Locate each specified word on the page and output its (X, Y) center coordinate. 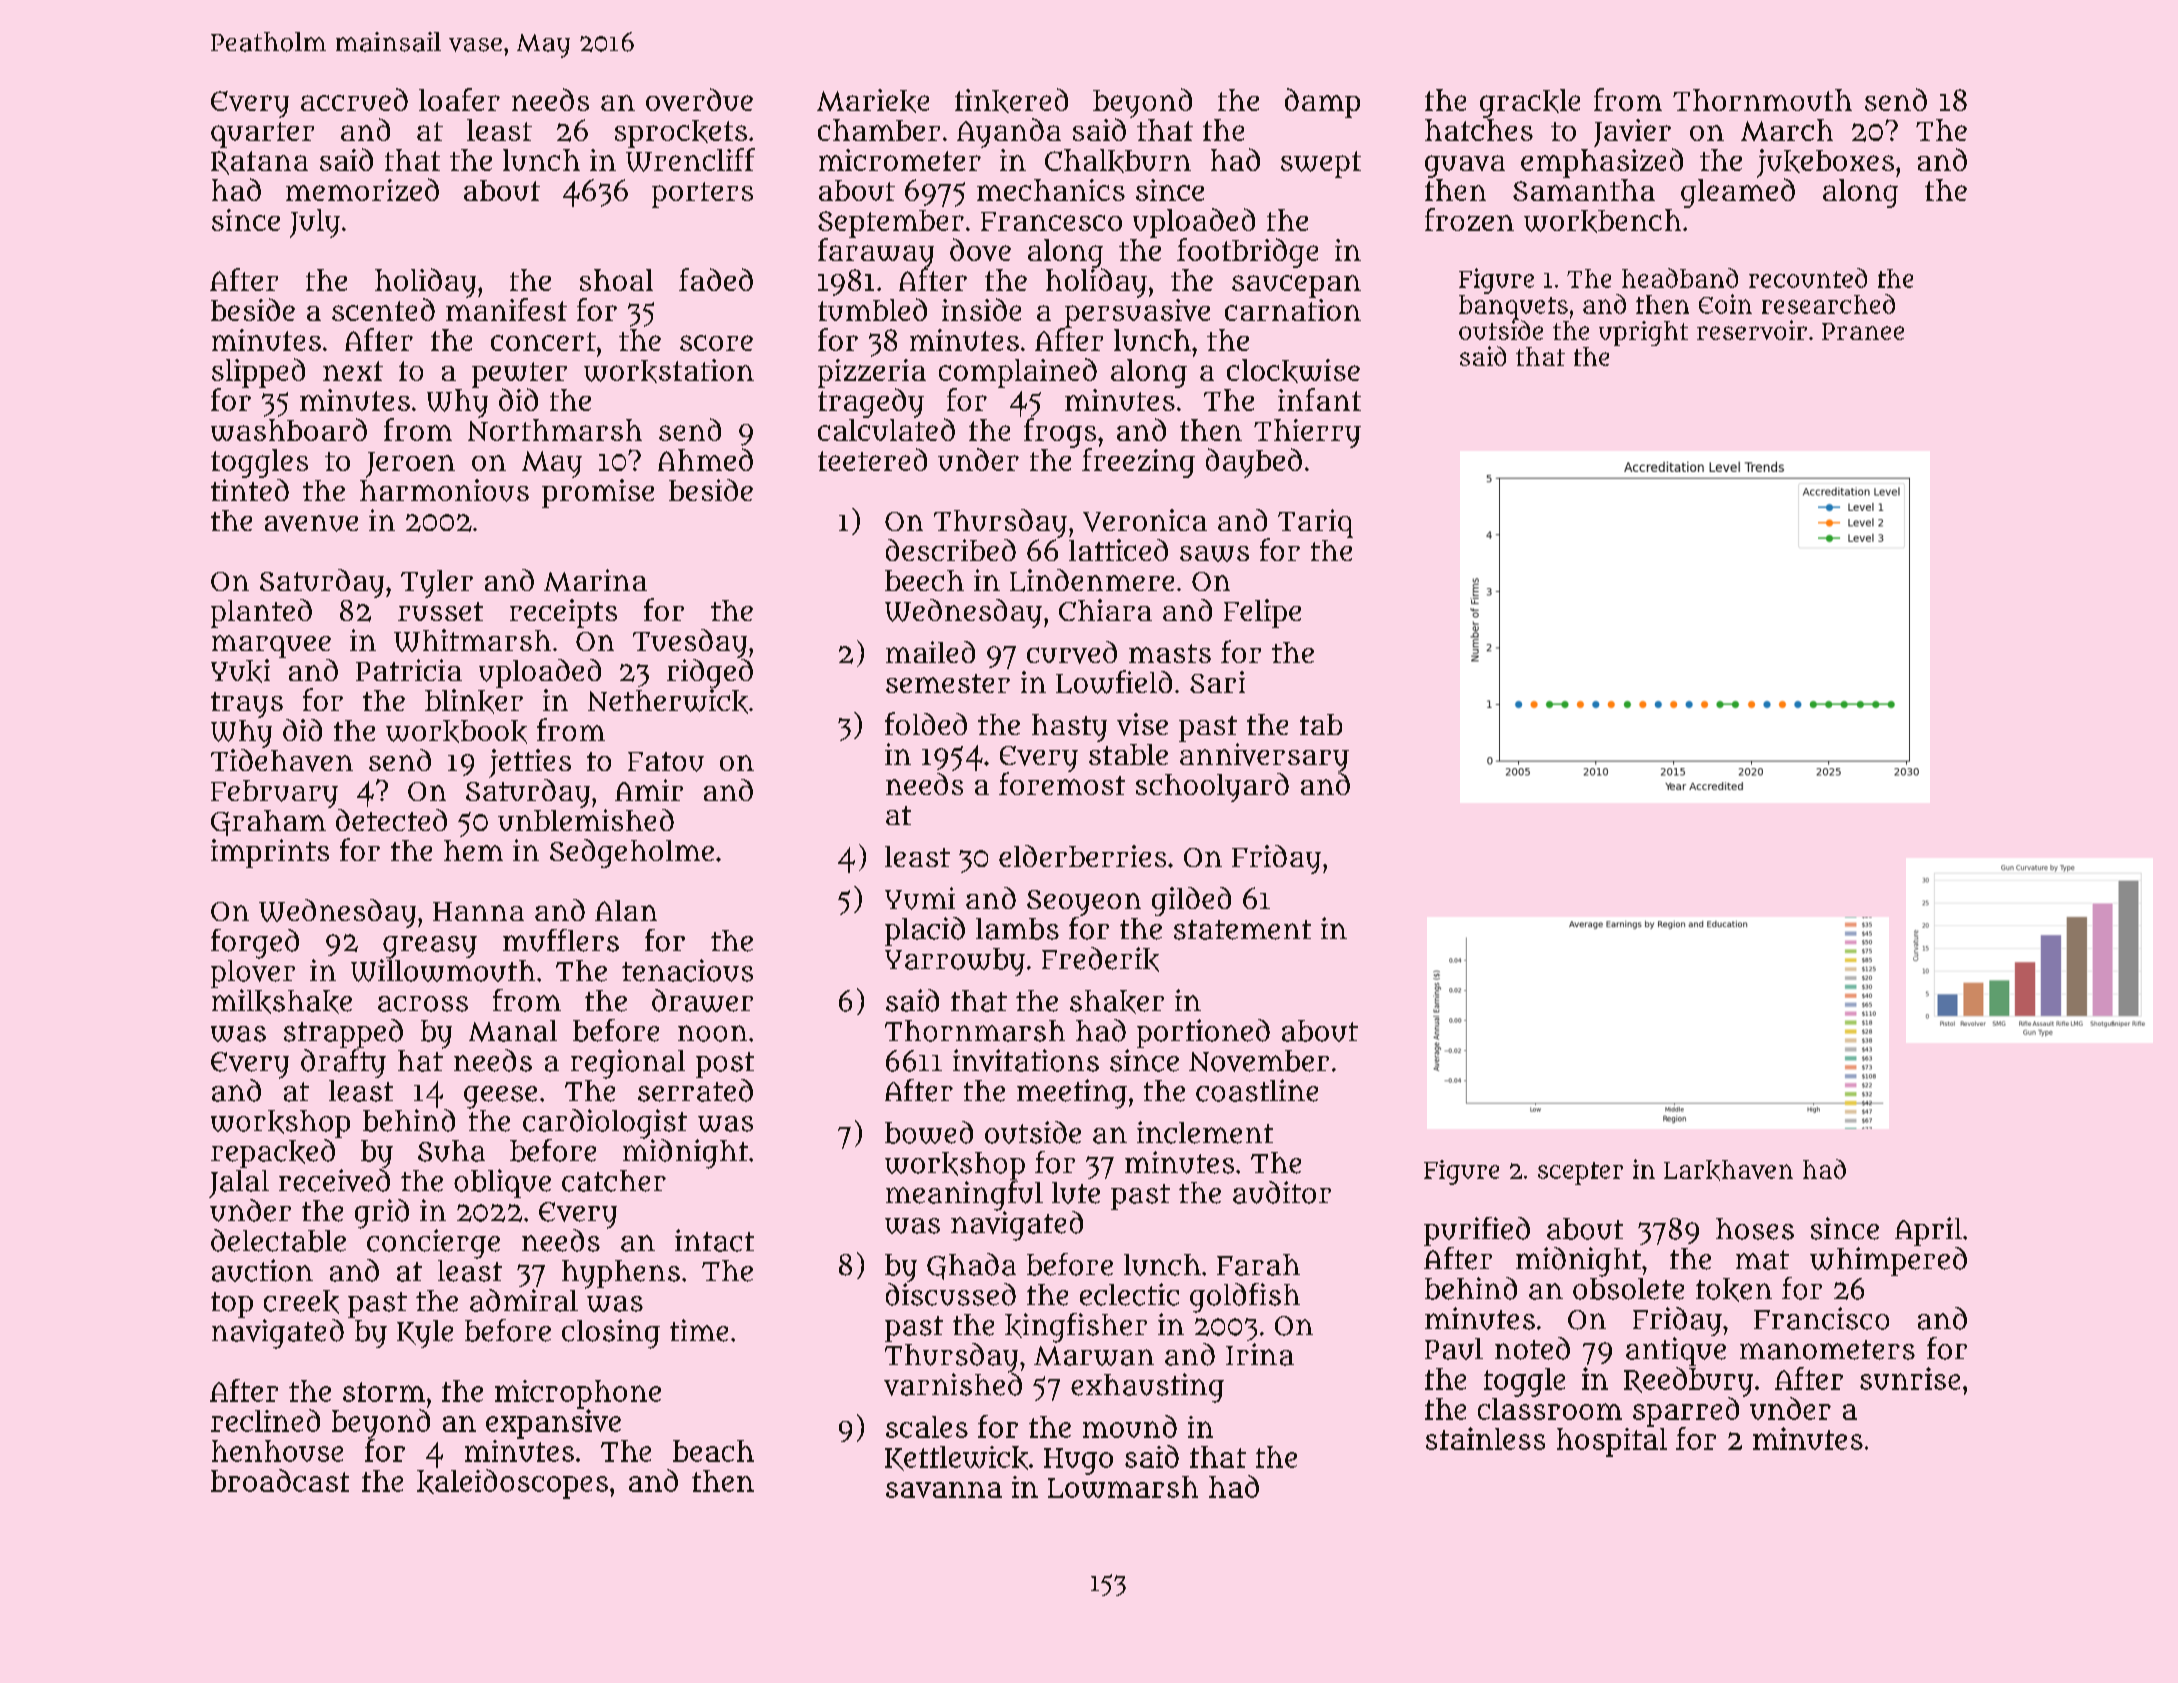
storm (384, 1392)
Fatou (666, 762)
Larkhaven (1728, 1170)
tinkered (1011, 100)
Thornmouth (1762, 100)
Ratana (259, 163)
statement (1242, 930)
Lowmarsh (1123, 1487)
